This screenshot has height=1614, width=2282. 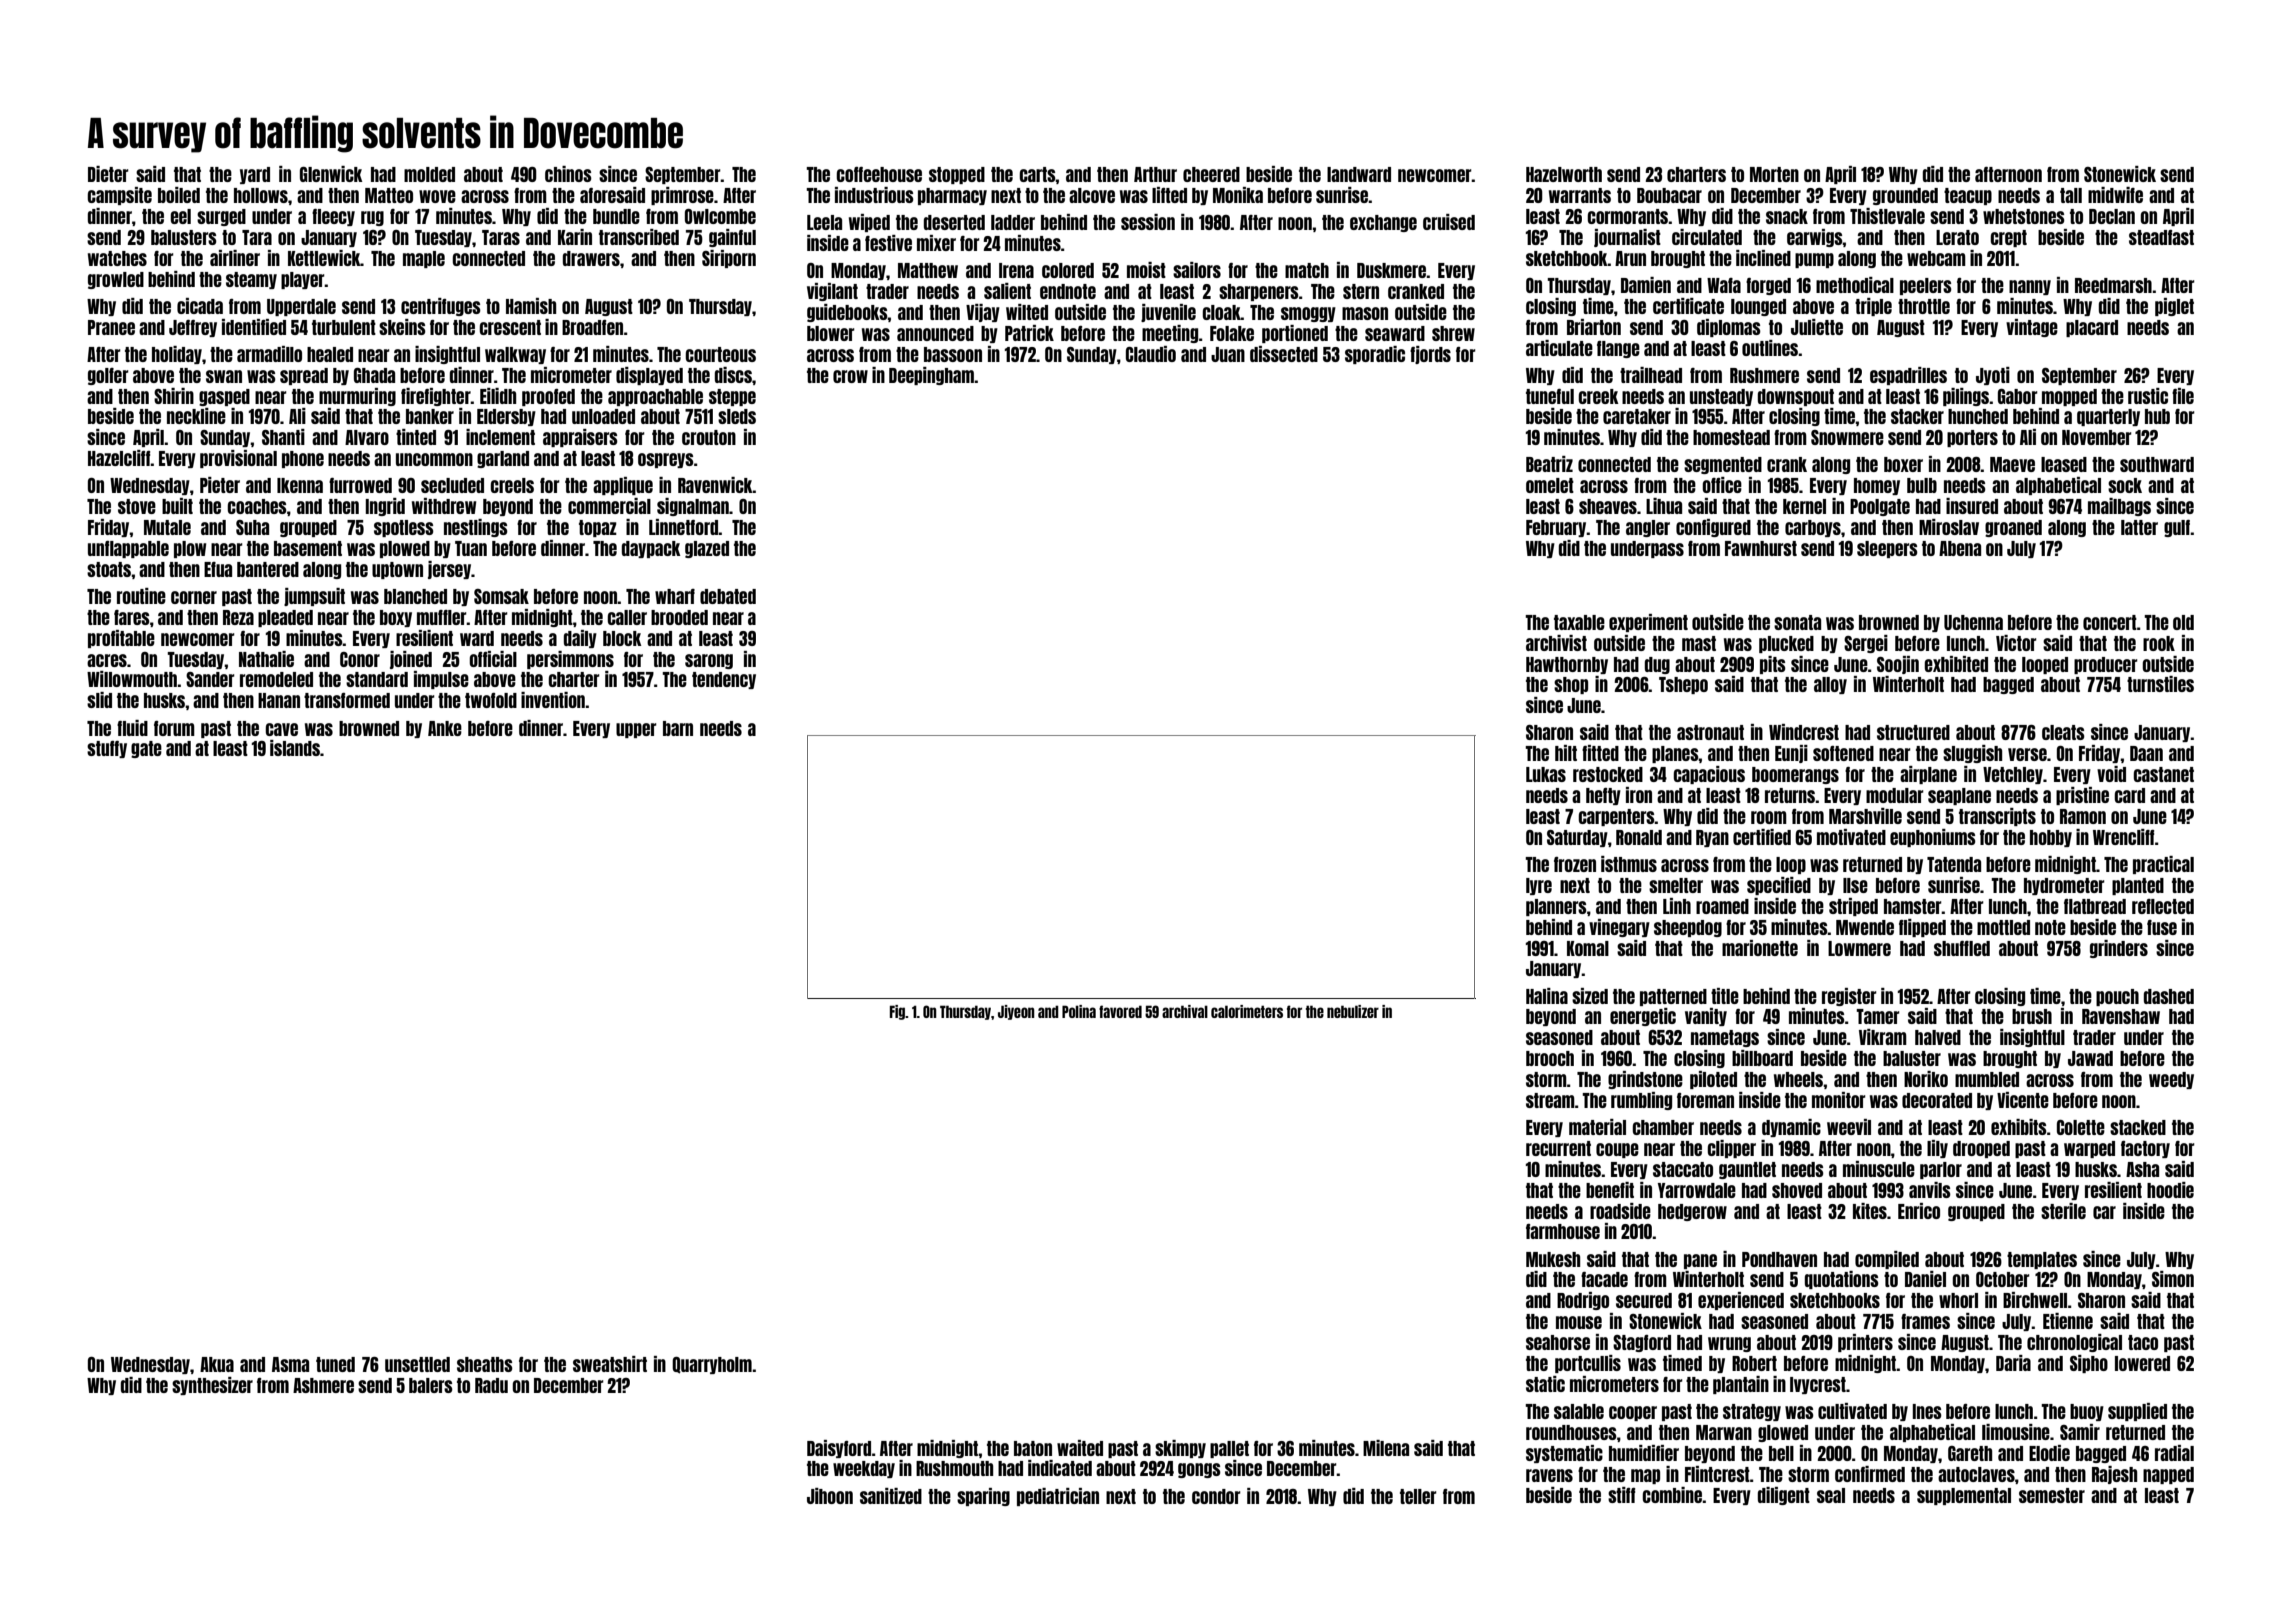 I want to click on sporadic, so click(x=1375, y=355).
